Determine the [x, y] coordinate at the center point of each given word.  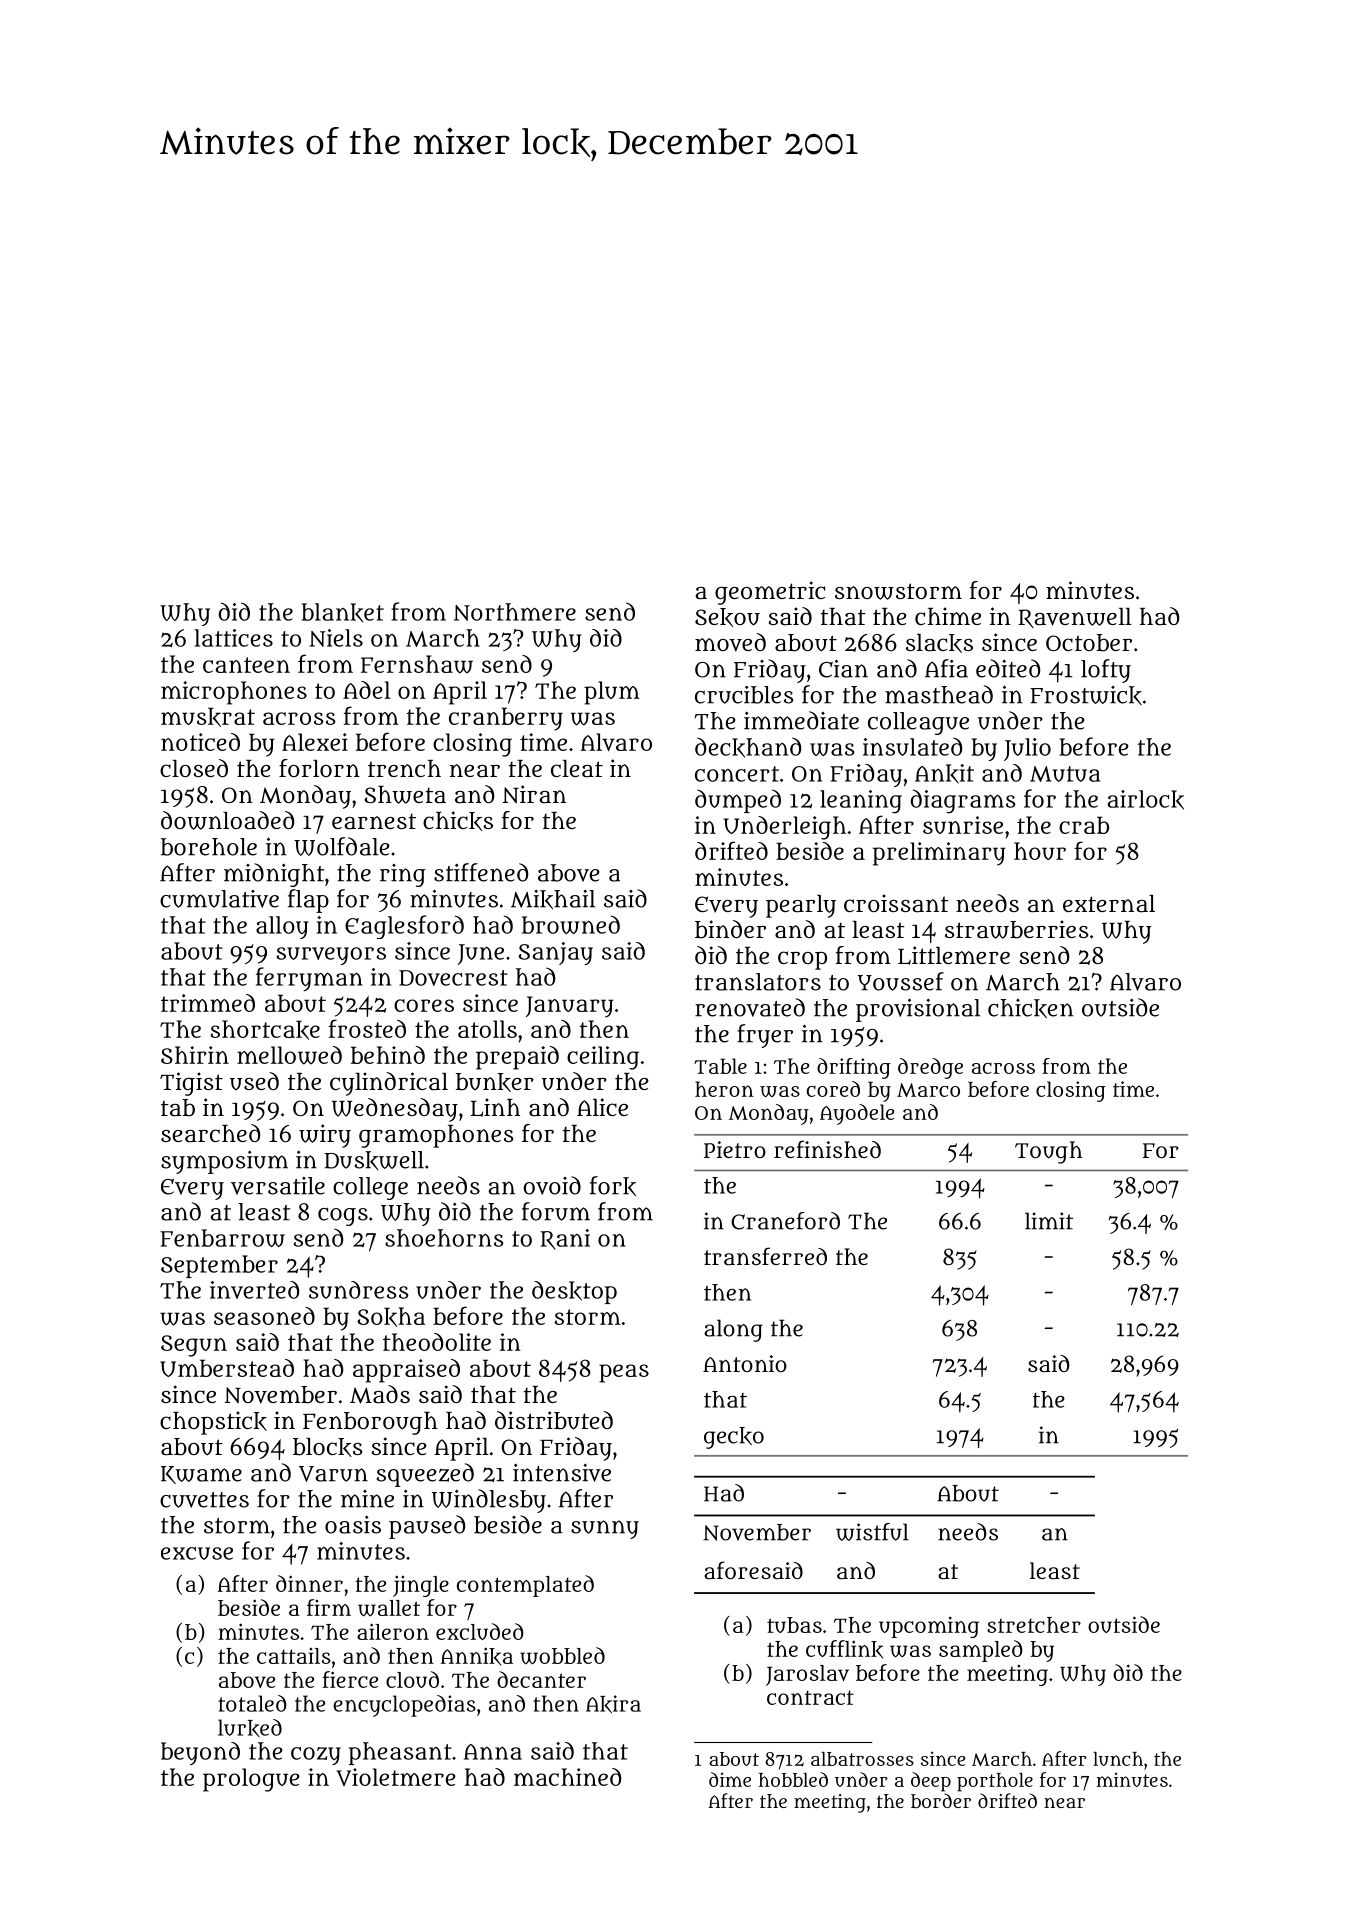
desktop [574, 1292]
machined [567, 1777]
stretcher [1034, 1625]
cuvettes [204, 1500]
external [1109, 903]
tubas [794, 1625]
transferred [765, 1256]
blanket [342, 613]
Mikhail [553, 899]
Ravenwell [1075, 618]
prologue [251, 1780]
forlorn [319, 768]
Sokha [391, 1317]
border [941, 1800]
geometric [770, 593]
